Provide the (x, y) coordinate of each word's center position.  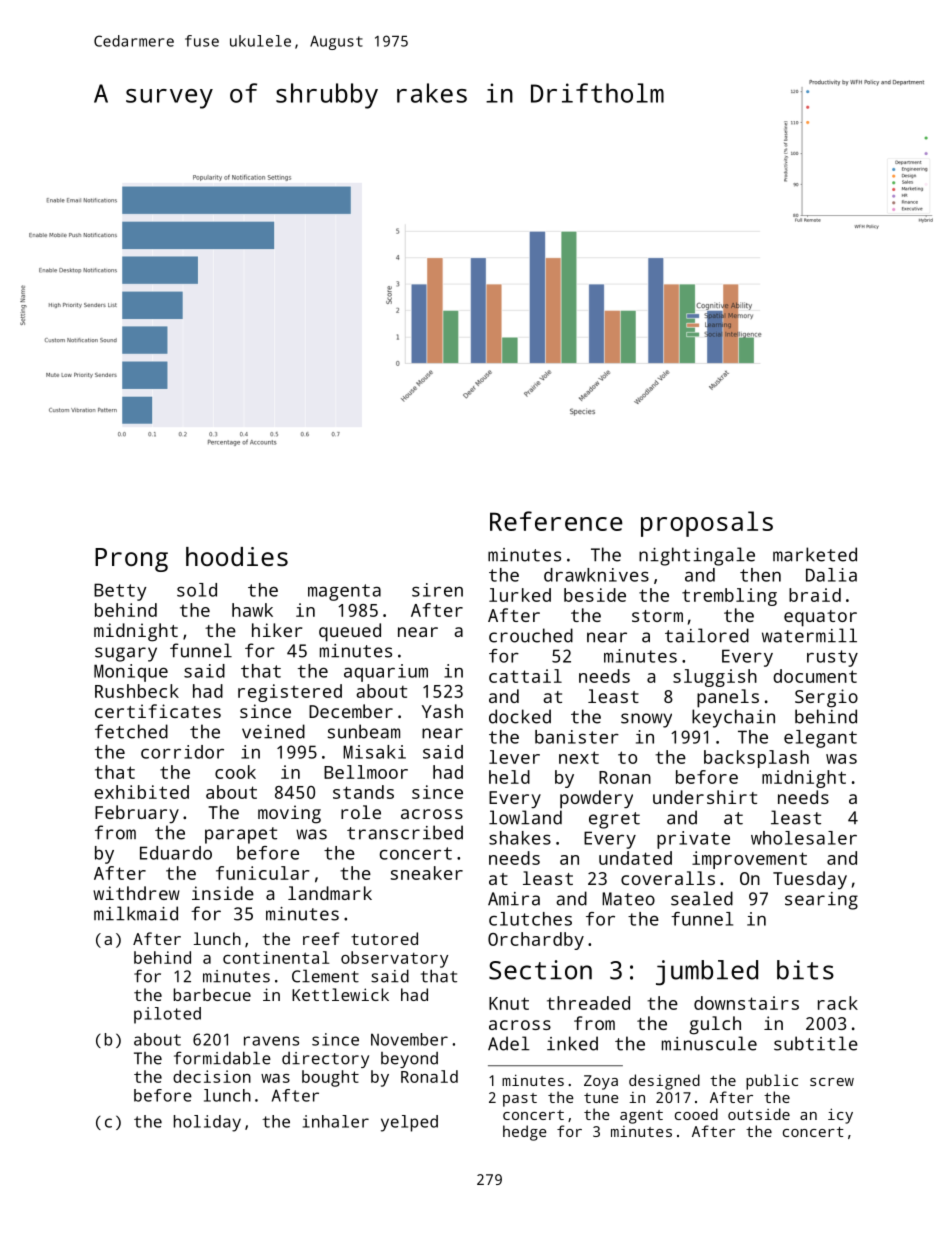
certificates (158, 711)
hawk (252, 610)
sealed (702, 898)
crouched (531, 635)
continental (276, 957)
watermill (809, 635)
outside (759, 1114)
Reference (556, 521)
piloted (167, 1015)
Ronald (429, 1076)
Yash (442, 711)
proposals (707, 524)
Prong (131, 560)
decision (212, 1076)
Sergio (826, 698)
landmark (330, 893)
